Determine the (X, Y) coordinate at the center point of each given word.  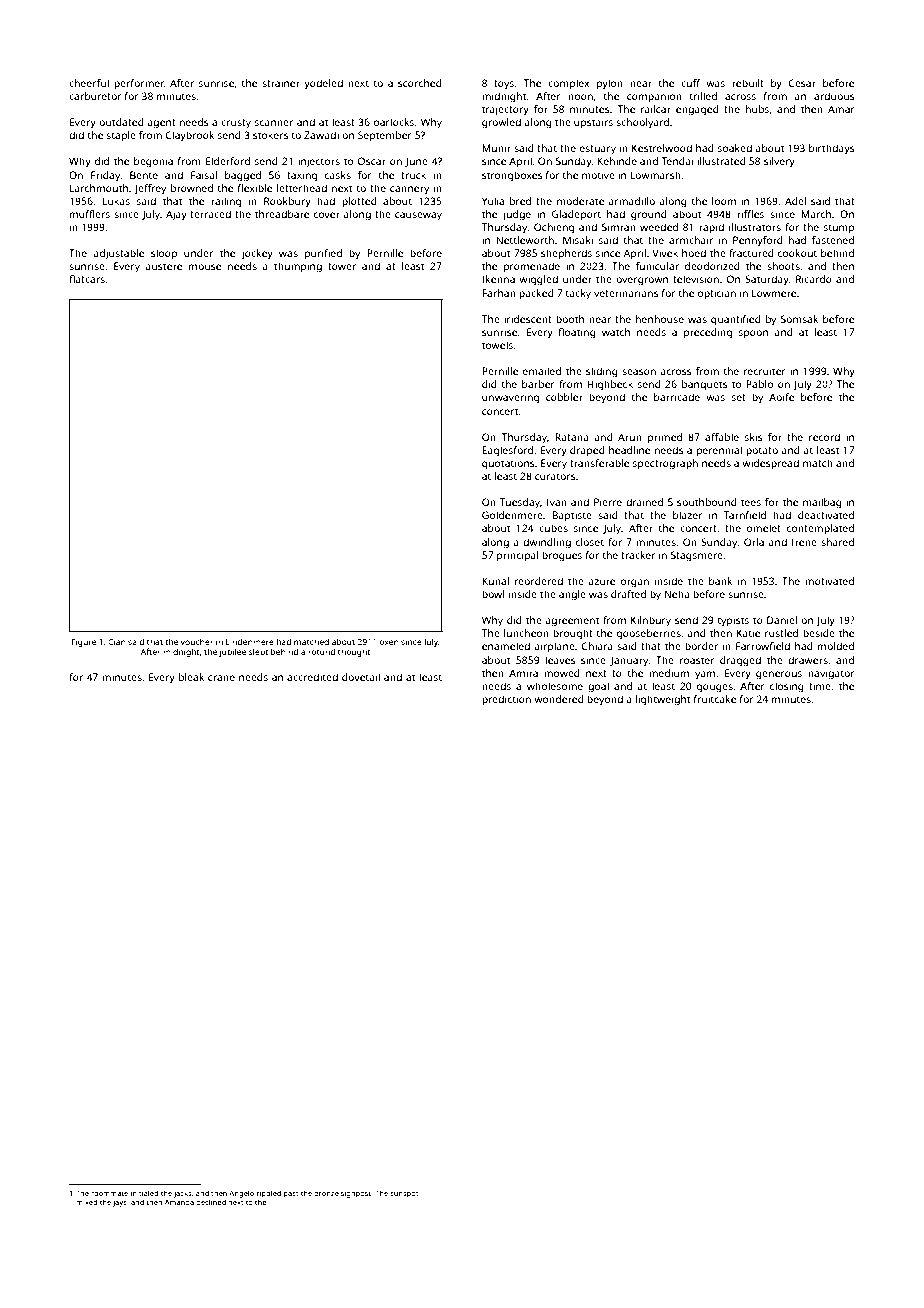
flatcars (87, 279)
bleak (191, 677)
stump (839, 229)
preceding (708, 333)
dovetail (361, 677)
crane (221, 678)
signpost (356, 1194)
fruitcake (715, 699)
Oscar (372, 161)
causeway (418, 216)
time (820, 686)
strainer (281, 83)
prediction (506, 700)
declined (211, 1202)
